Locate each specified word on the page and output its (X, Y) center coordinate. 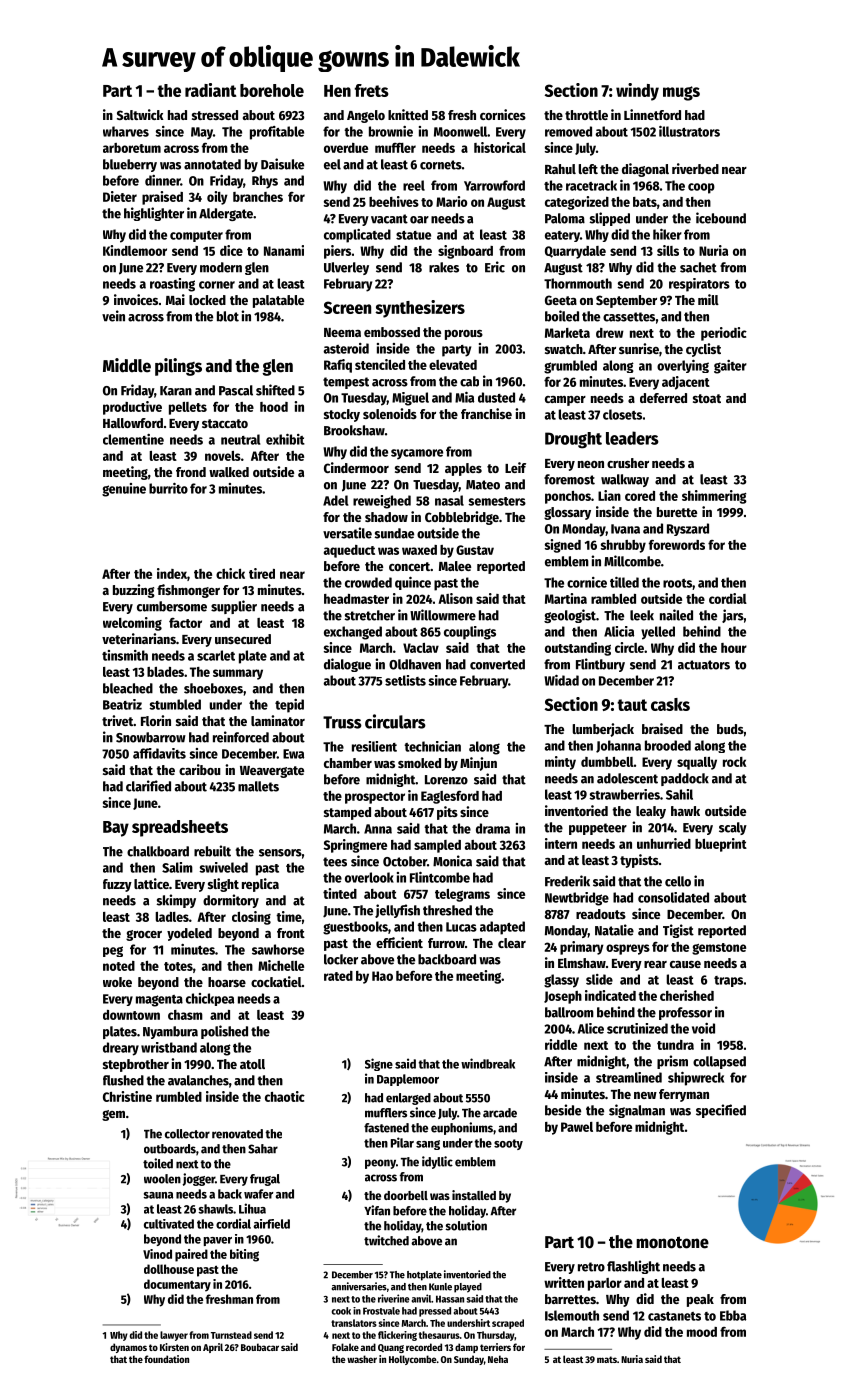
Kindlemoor (135, 250)
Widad (561, 680)
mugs (681, 93)
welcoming (132, 624)
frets (372, 90)
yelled (658, 633)
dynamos (128, 1348)
